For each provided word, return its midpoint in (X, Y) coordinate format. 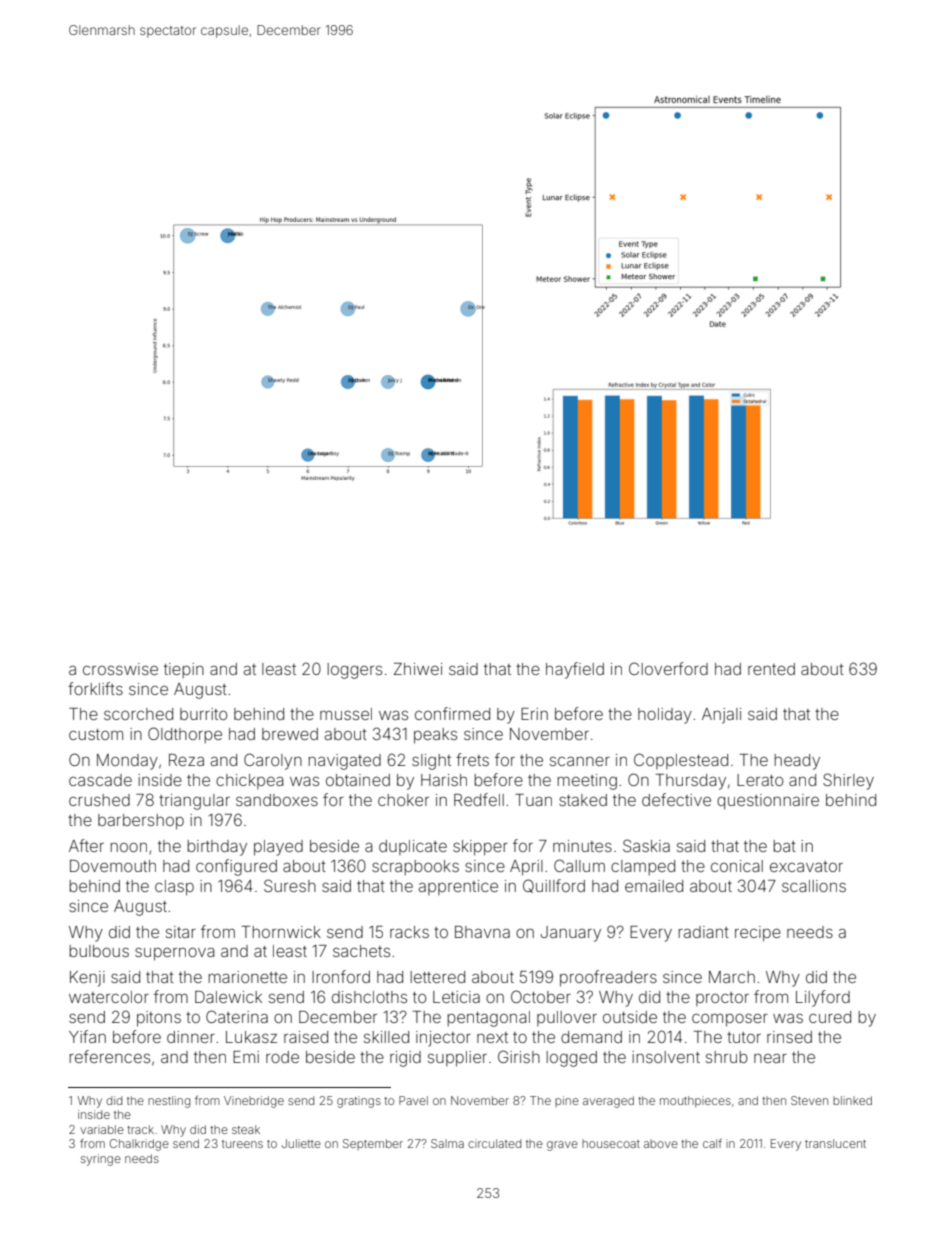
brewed (290, 734)
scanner (580, 761)
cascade (100, 780)
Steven (809, 1100)
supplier (457, 1059)
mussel (346, 714)
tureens (242, 1144)
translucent (835, 1143)
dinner (191, 1037)
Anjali (721, 716)
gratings (359, 1102)
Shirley (848, 781)
